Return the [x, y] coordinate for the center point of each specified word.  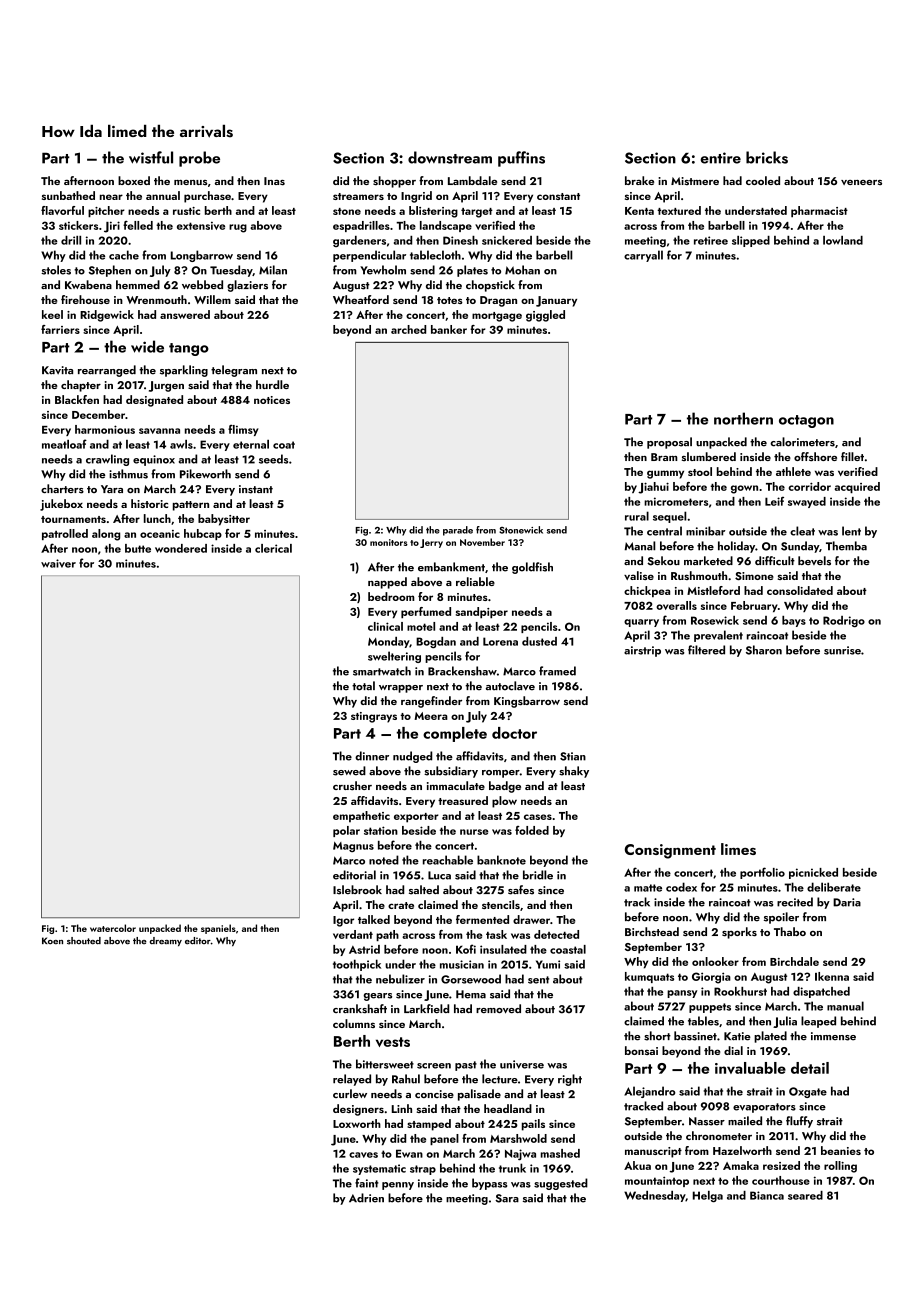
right [570, 1080]
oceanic [160, 534]
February [754, 606]
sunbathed [68, 195]
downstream [450, 157]
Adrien [366, 1198]
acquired [857, 487]
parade [458, 531]
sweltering [394, 657]
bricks [767, 157]
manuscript [653, 1152]
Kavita [57, 370]
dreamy [166, 941]
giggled [545, 316]
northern [743, 418]
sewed [349, 771]
